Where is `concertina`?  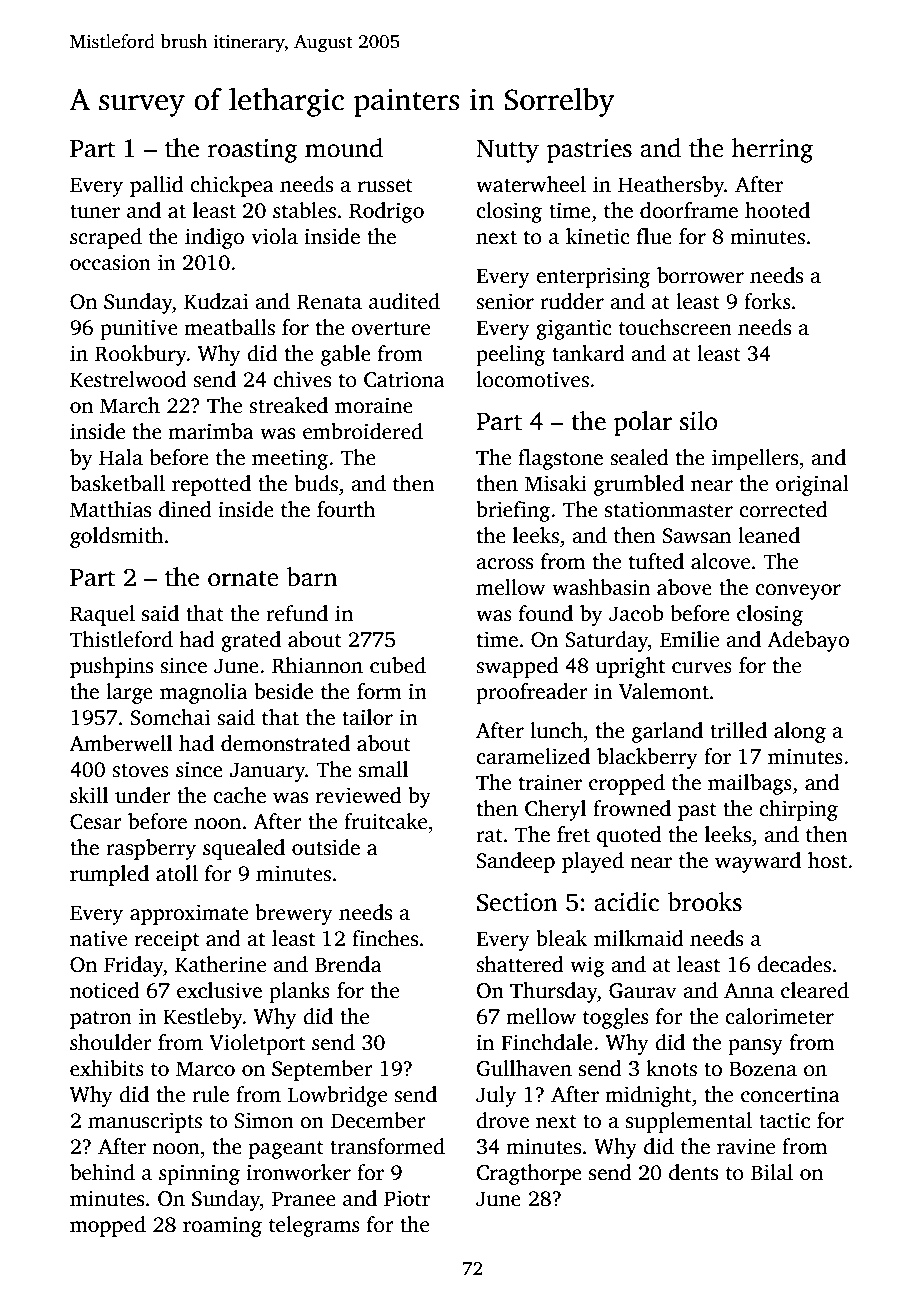 concertina is located at coordinates (790, 1094).
